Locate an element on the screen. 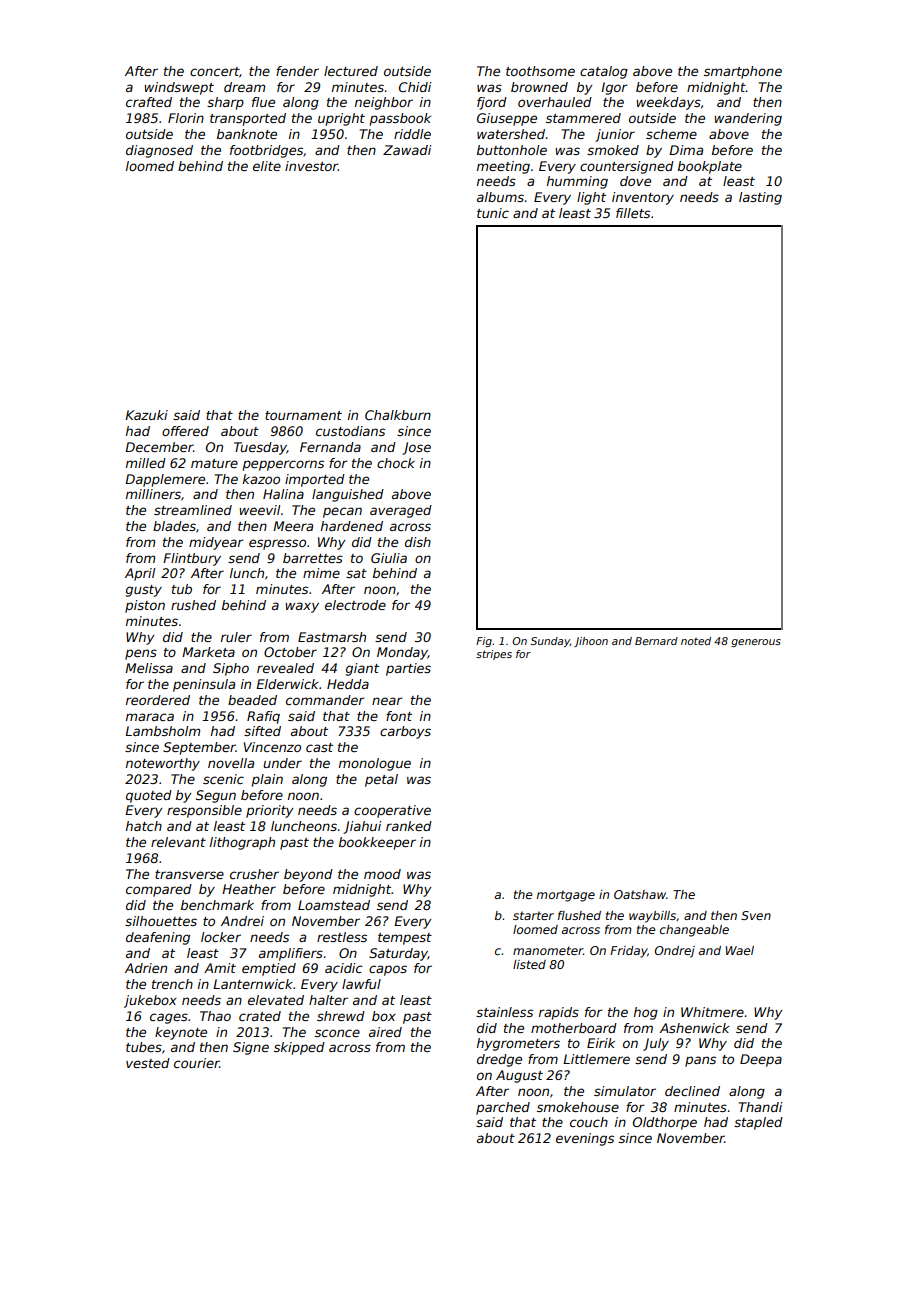 The image size is (908, 1316). catalog is located at coordinates (604, 72).
